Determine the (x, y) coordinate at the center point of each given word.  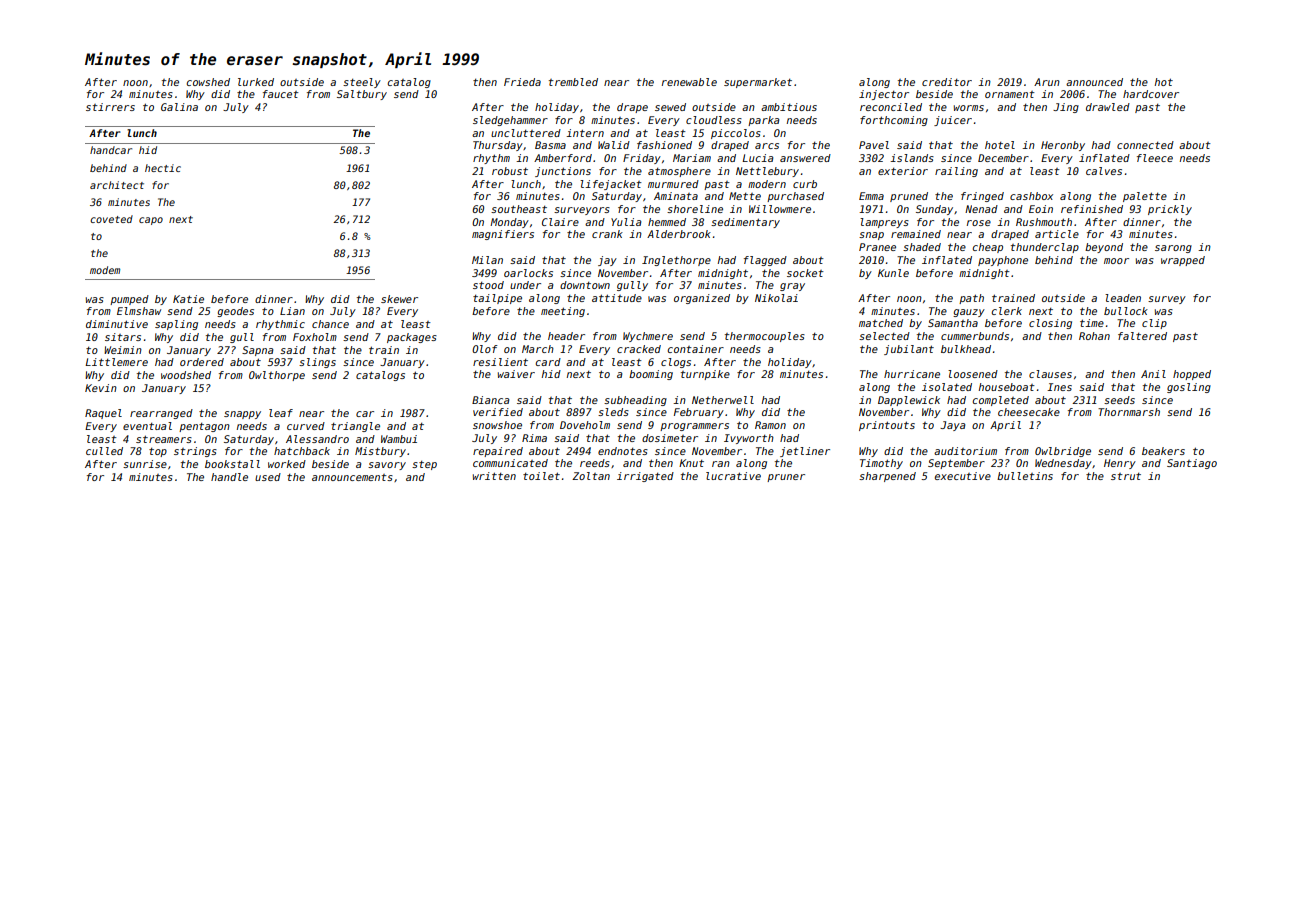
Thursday (498, 146)
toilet (541, 476)
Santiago (1192, 464)
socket (805, 273)
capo (151, 221)
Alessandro (317, 439)
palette (1145, 197)
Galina (179, 107)
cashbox (1031, 196)
